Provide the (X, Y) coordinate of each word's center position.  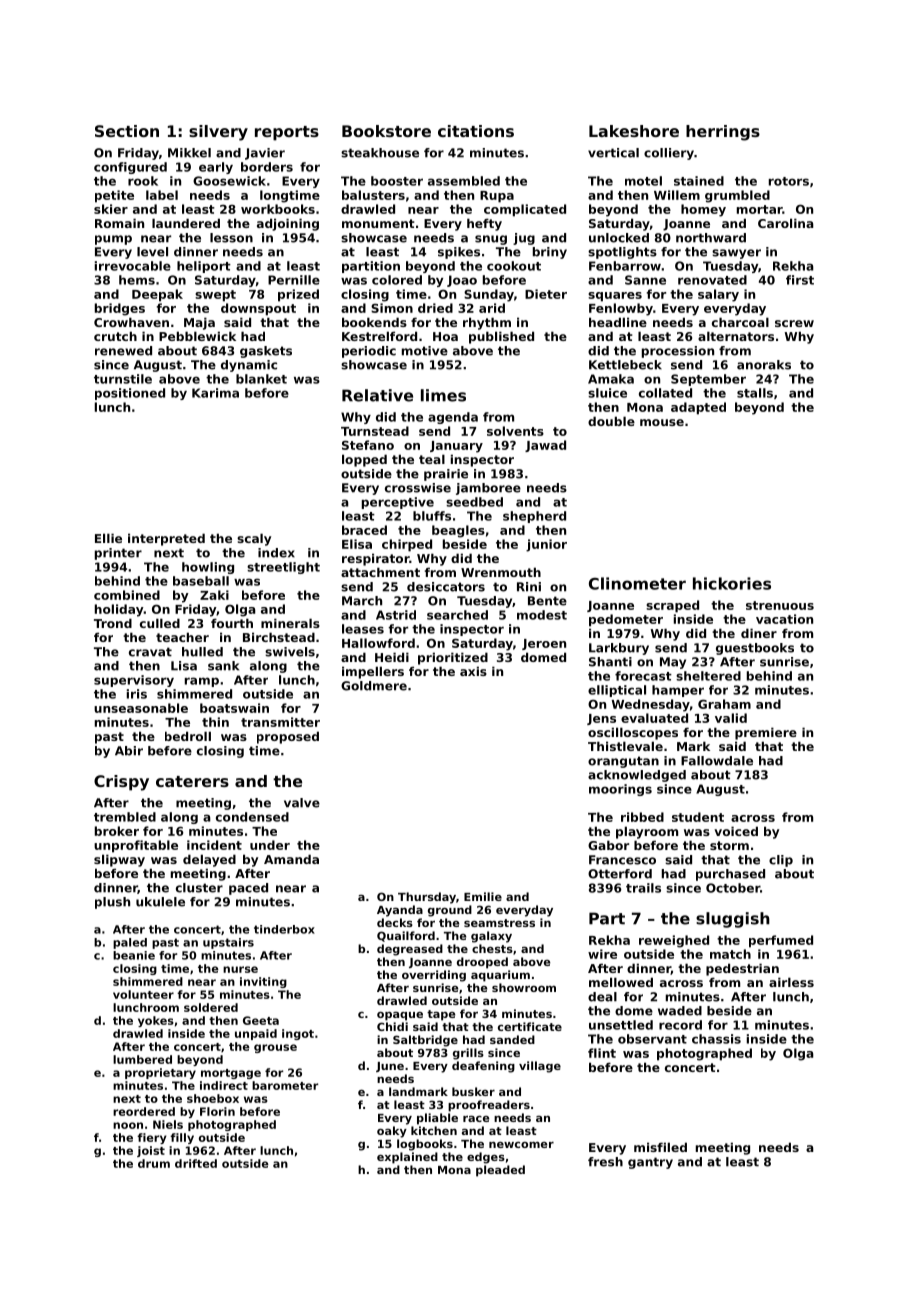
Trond (113, 623)
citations (476, 131)
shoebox (213, 1098)
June (390, 1067)
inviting (263, 982)
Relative (377, 395)
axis (473, 671)
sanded (512, 1039)
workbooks (278, 209)
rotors (789, 181)
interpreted (166, 539)
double (611, 421)
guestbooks (755, 649)
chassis (716, 1039)
